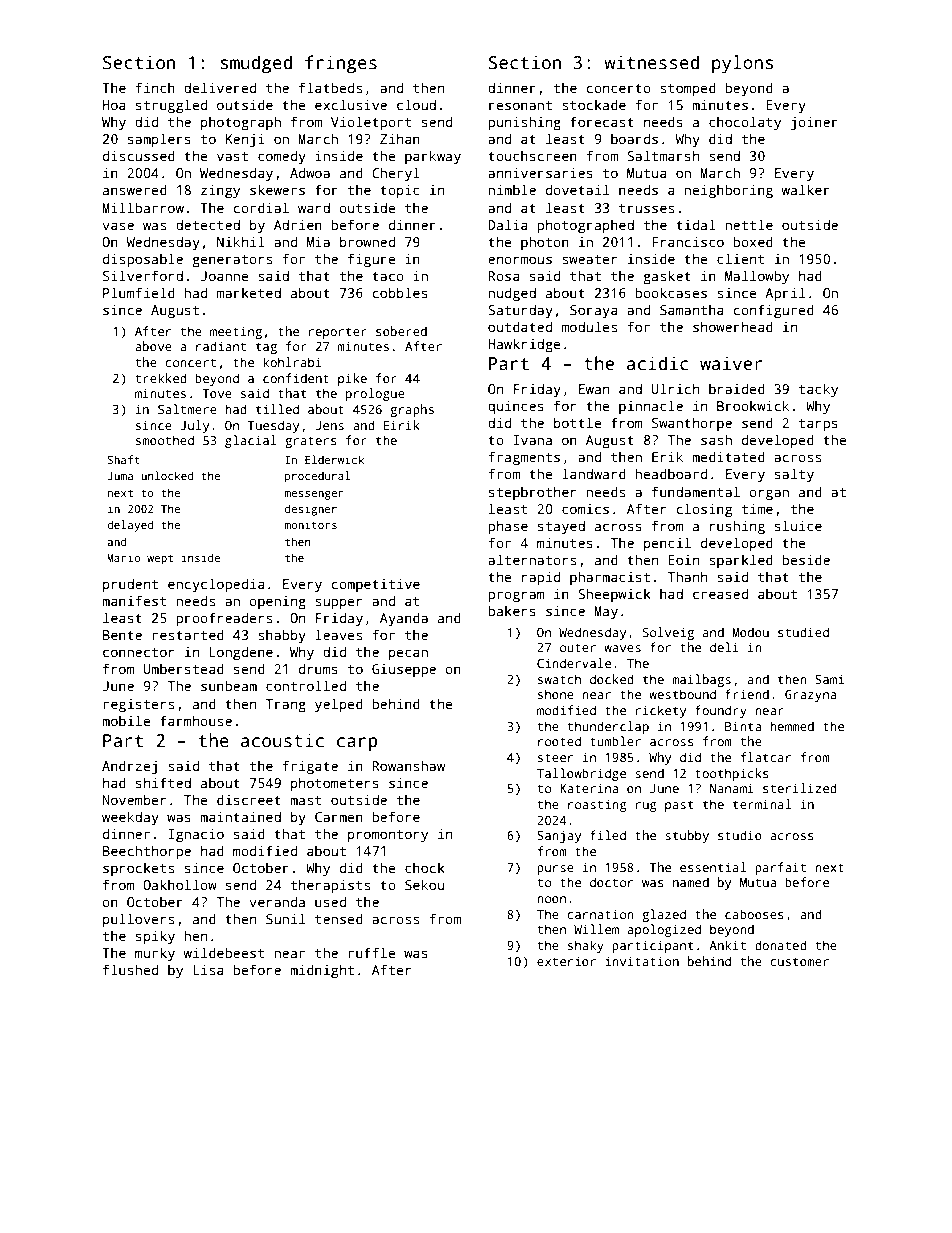  Describe the element at coordinates (520, 105) in the image. I see `resonant` at that location.
